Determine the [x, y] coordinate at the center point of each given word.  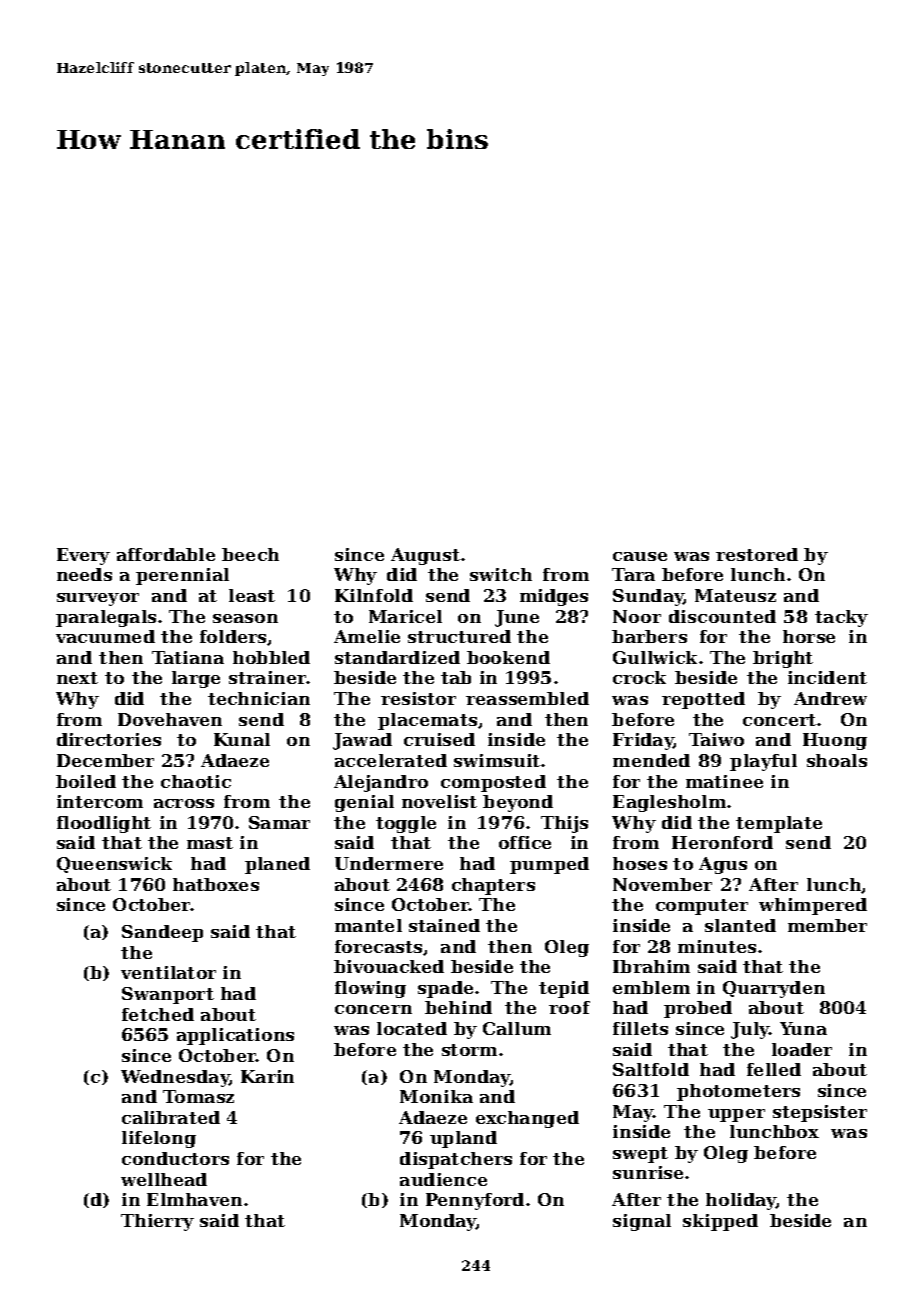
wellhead [164, 1179]
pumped [549, 865]
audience [443, 1179]
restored [757, 554]
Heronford [722, 842]
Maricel [405, 616]
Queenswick [114, 865]
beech [250, 554]
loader [802, 1049]
